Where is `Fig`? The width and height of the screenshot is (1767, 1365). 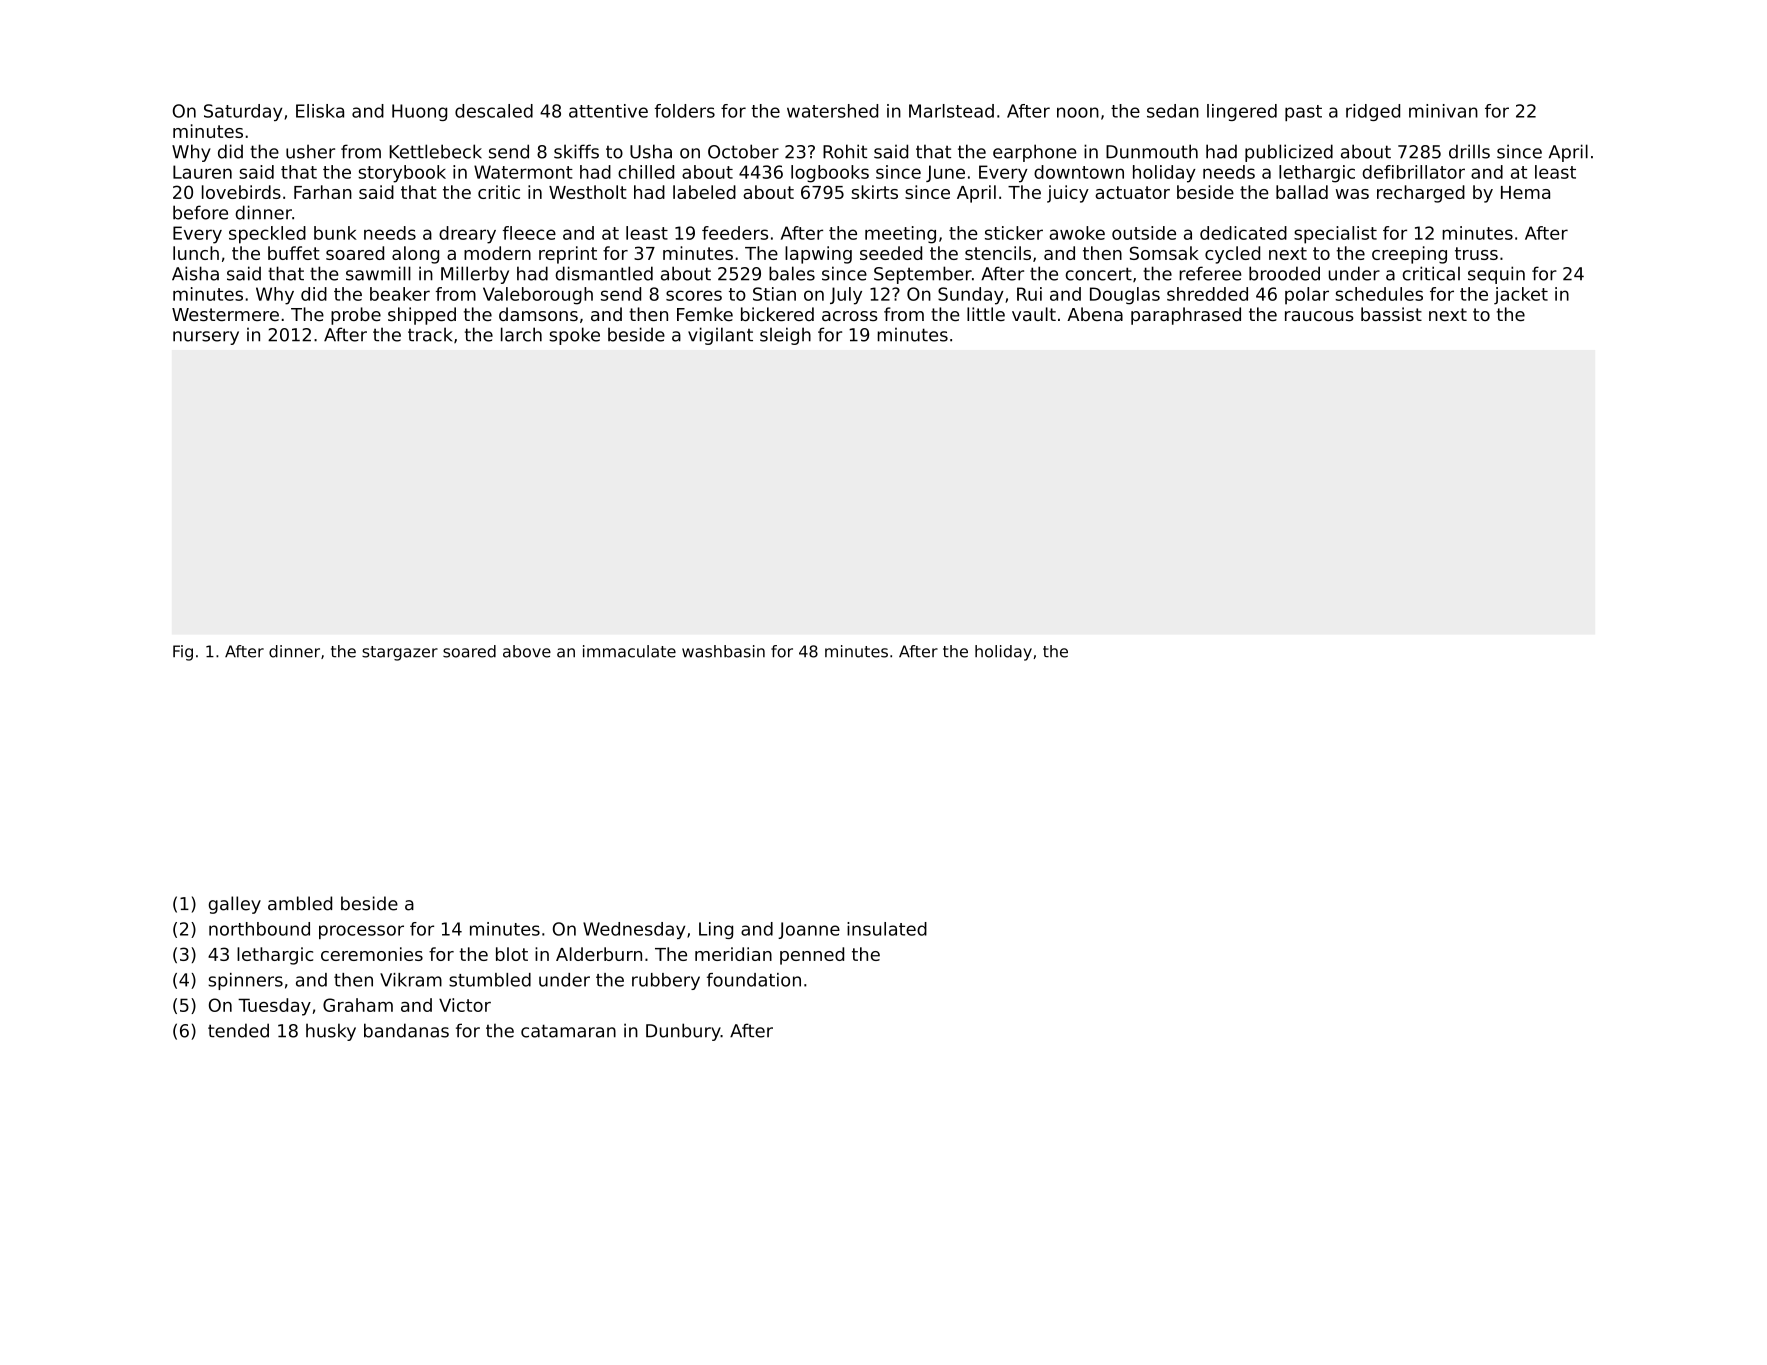
Fig is located at coordinates (183, 653).
